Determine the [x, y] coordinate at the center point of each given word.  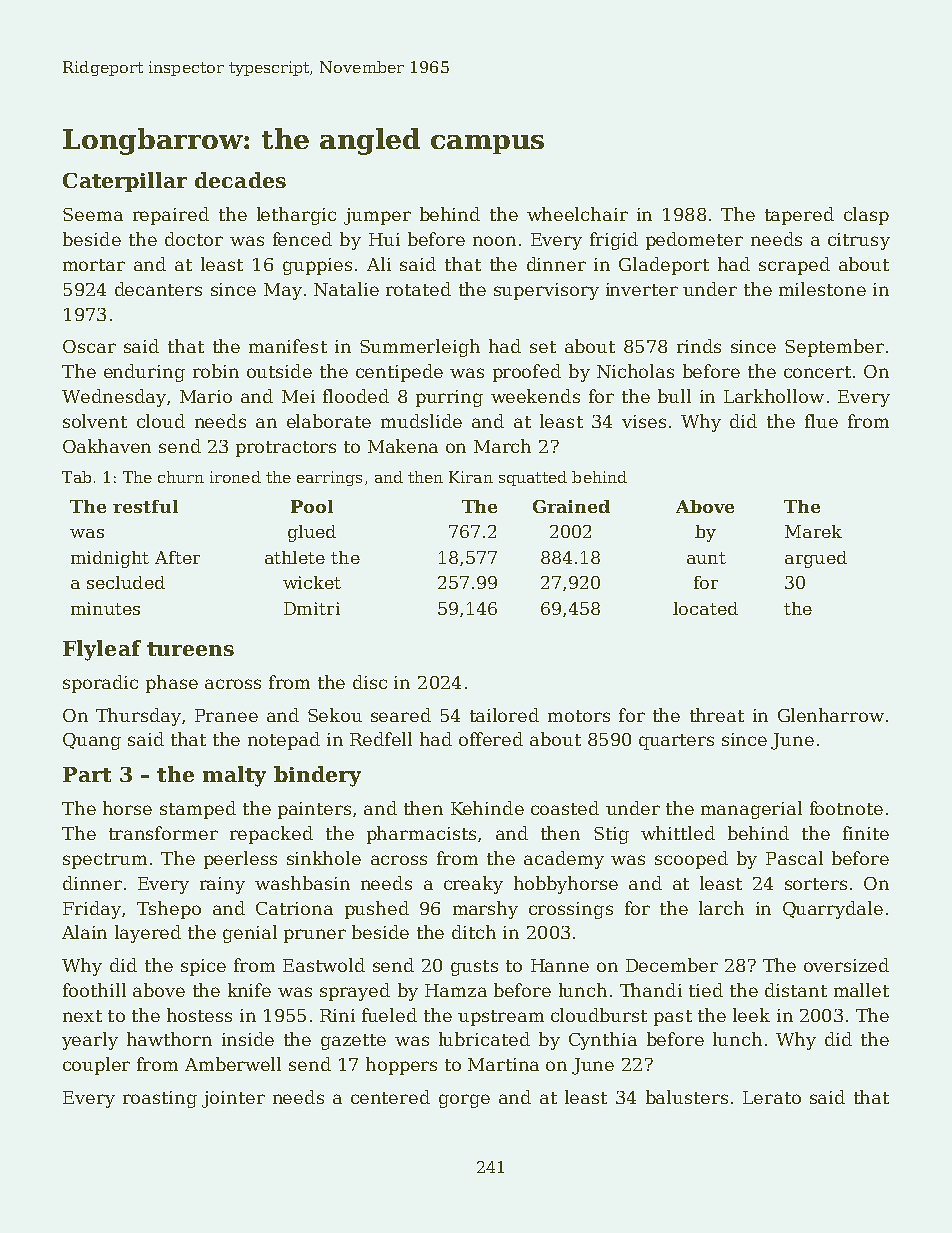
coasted [565, 808]
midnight [110, 559]
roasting [160, 1099]
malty [234, 776]
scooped [691, 860]
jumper [377, 216]
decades [240, 180]
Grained [571, 506]
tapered [799, 216]
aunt [706, 558]
